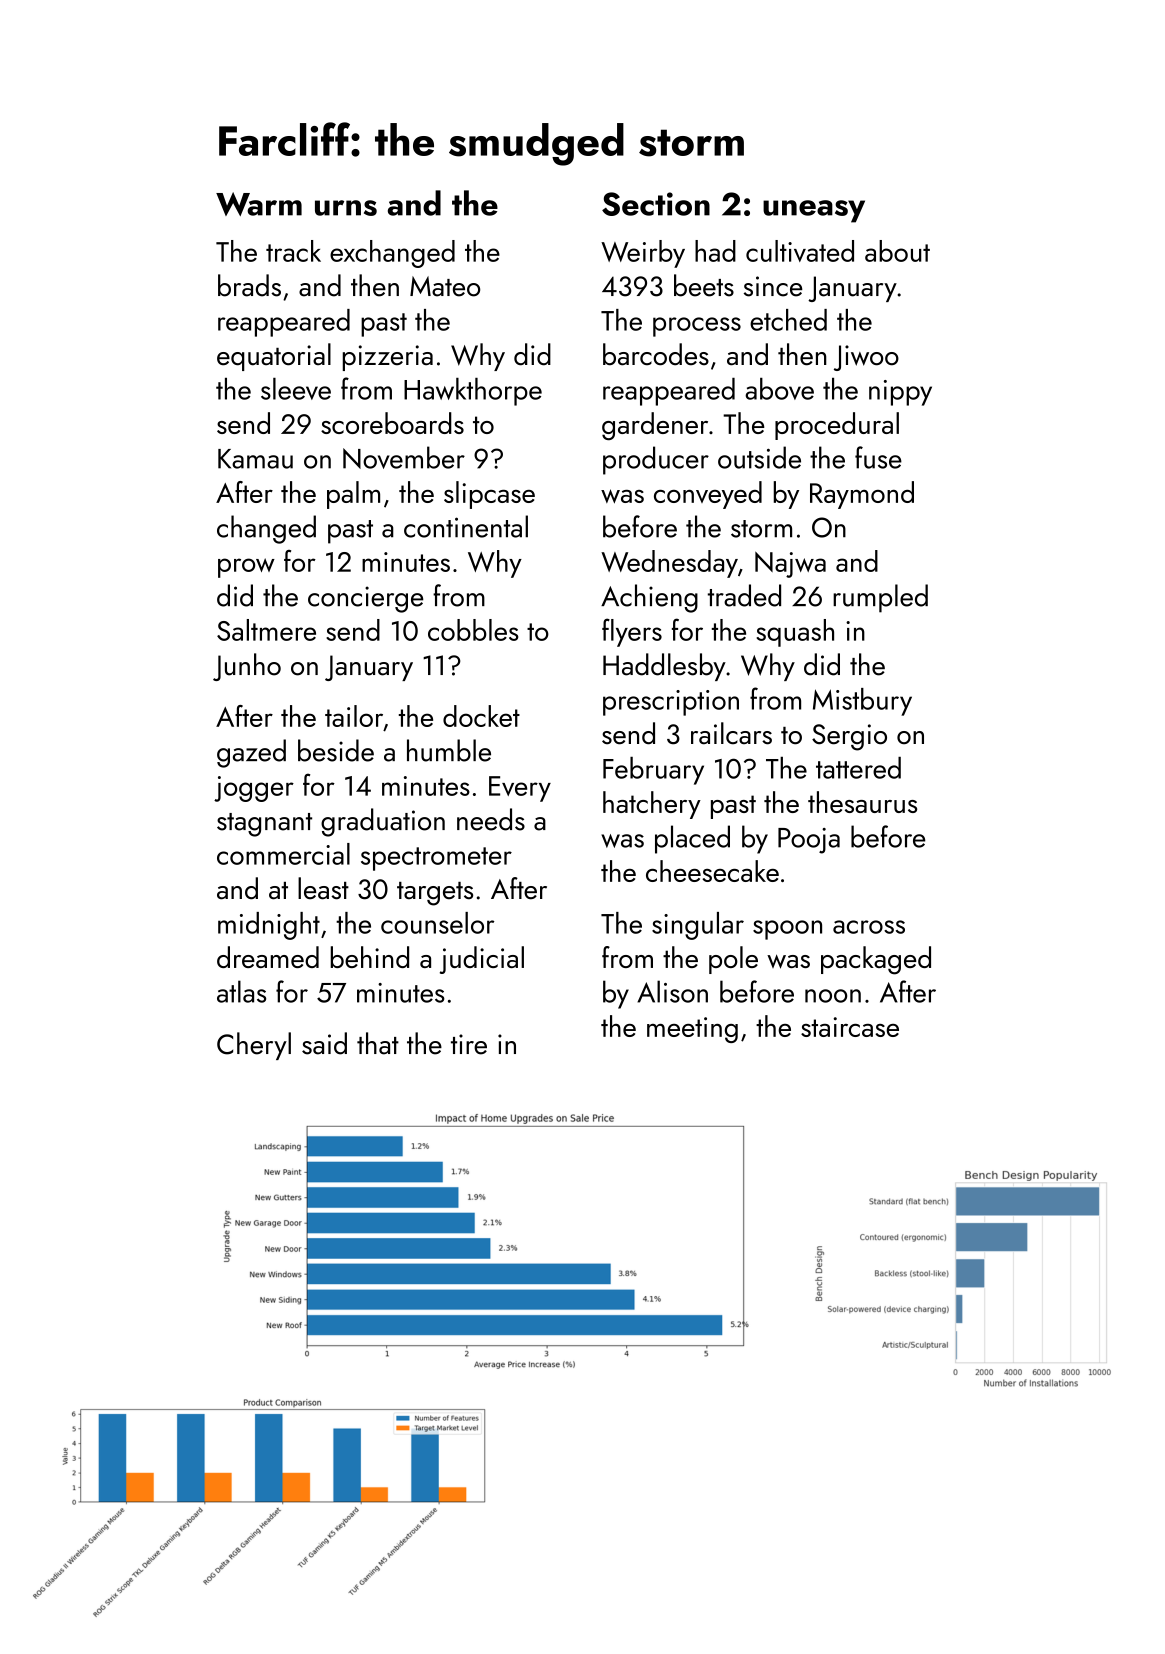 The height and width of the screenshot is (1654, 1165). I want to click on concierge, so click(366, 599).
